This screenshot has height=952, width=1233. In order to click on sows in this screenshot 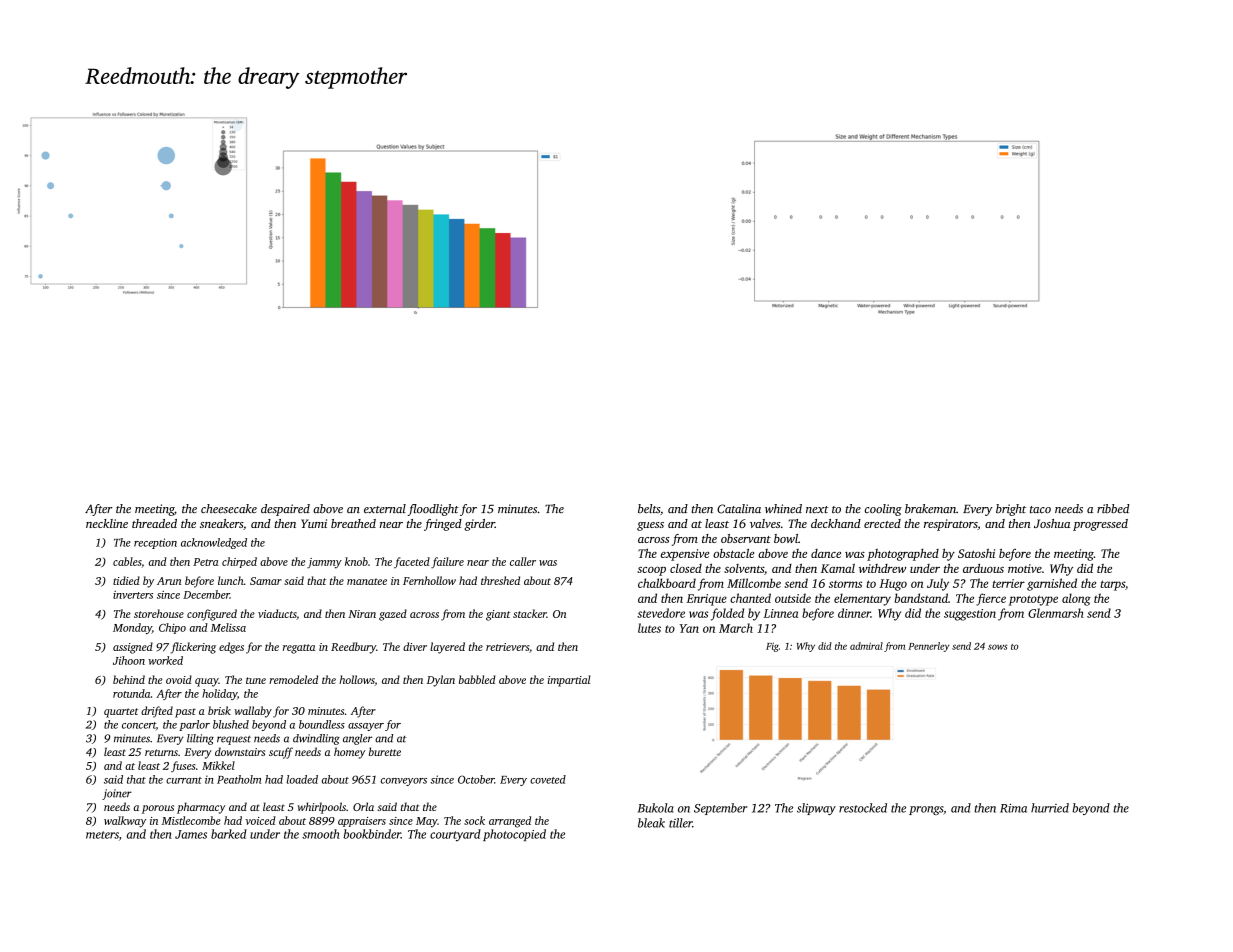, I will do `click(997, 647)`.
